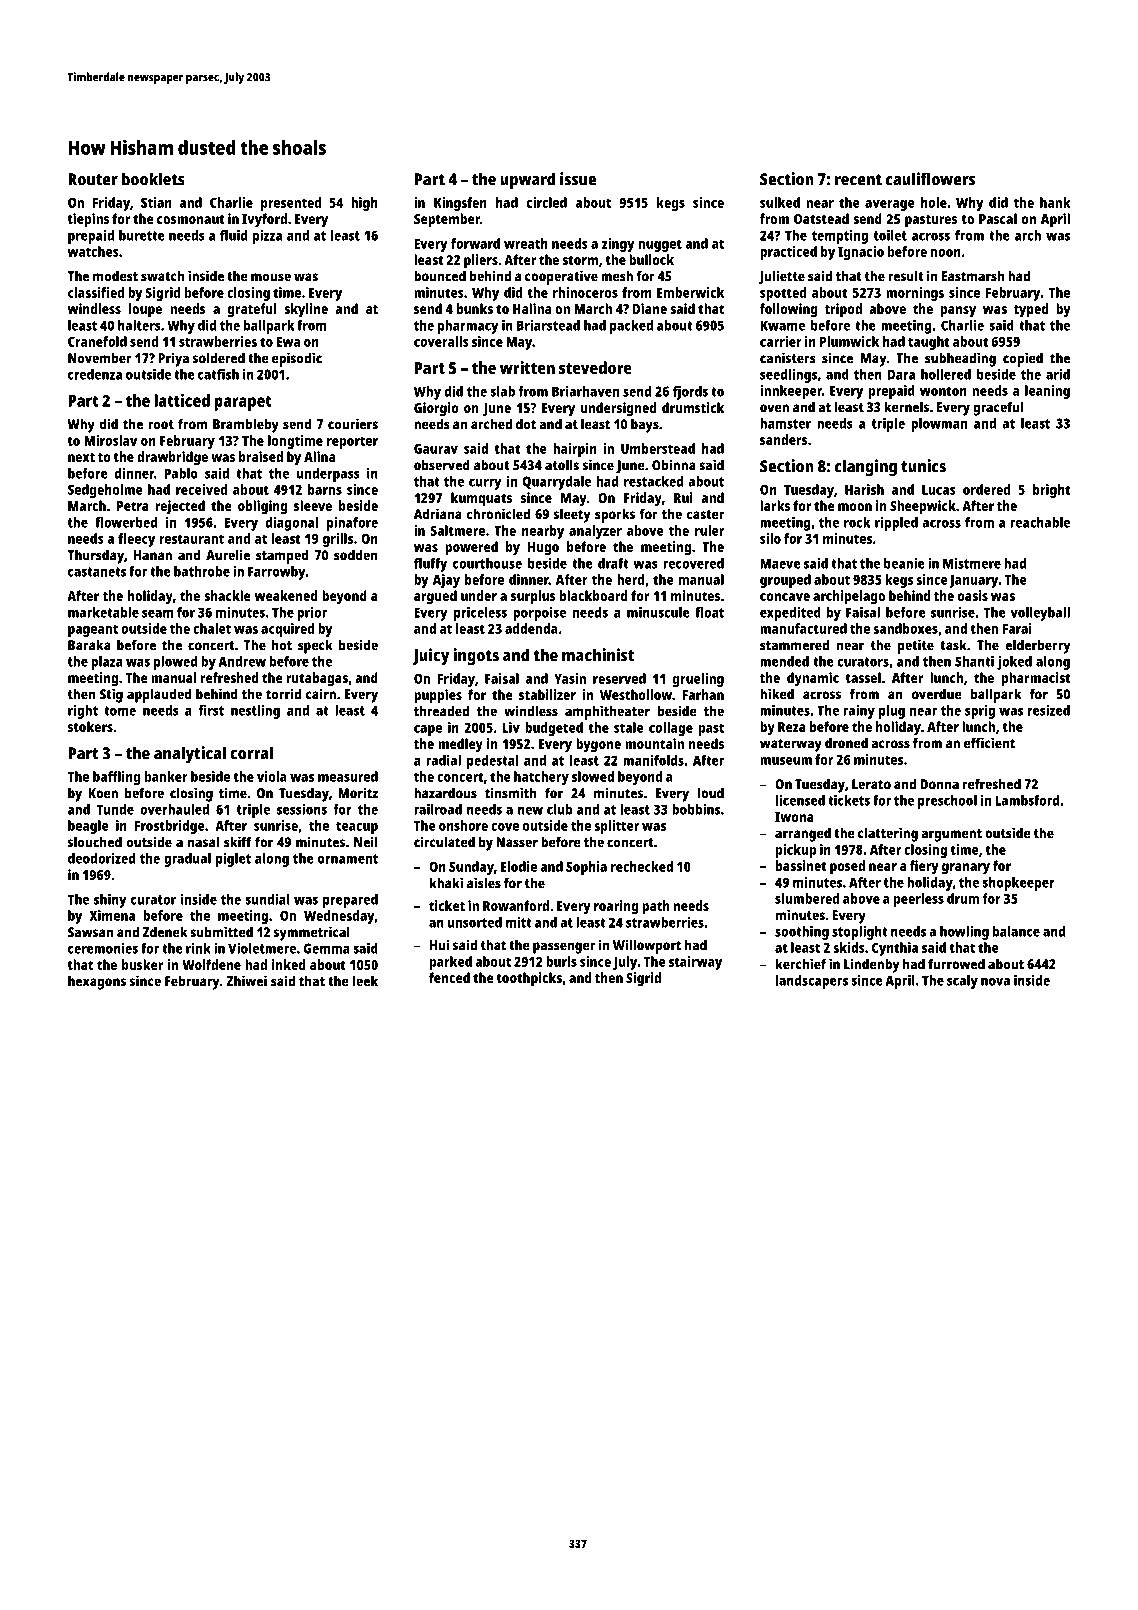  What do you see at coordinates (585, 391) in the document?
I see `Briarhaven` at bounding box center [585, 391].
